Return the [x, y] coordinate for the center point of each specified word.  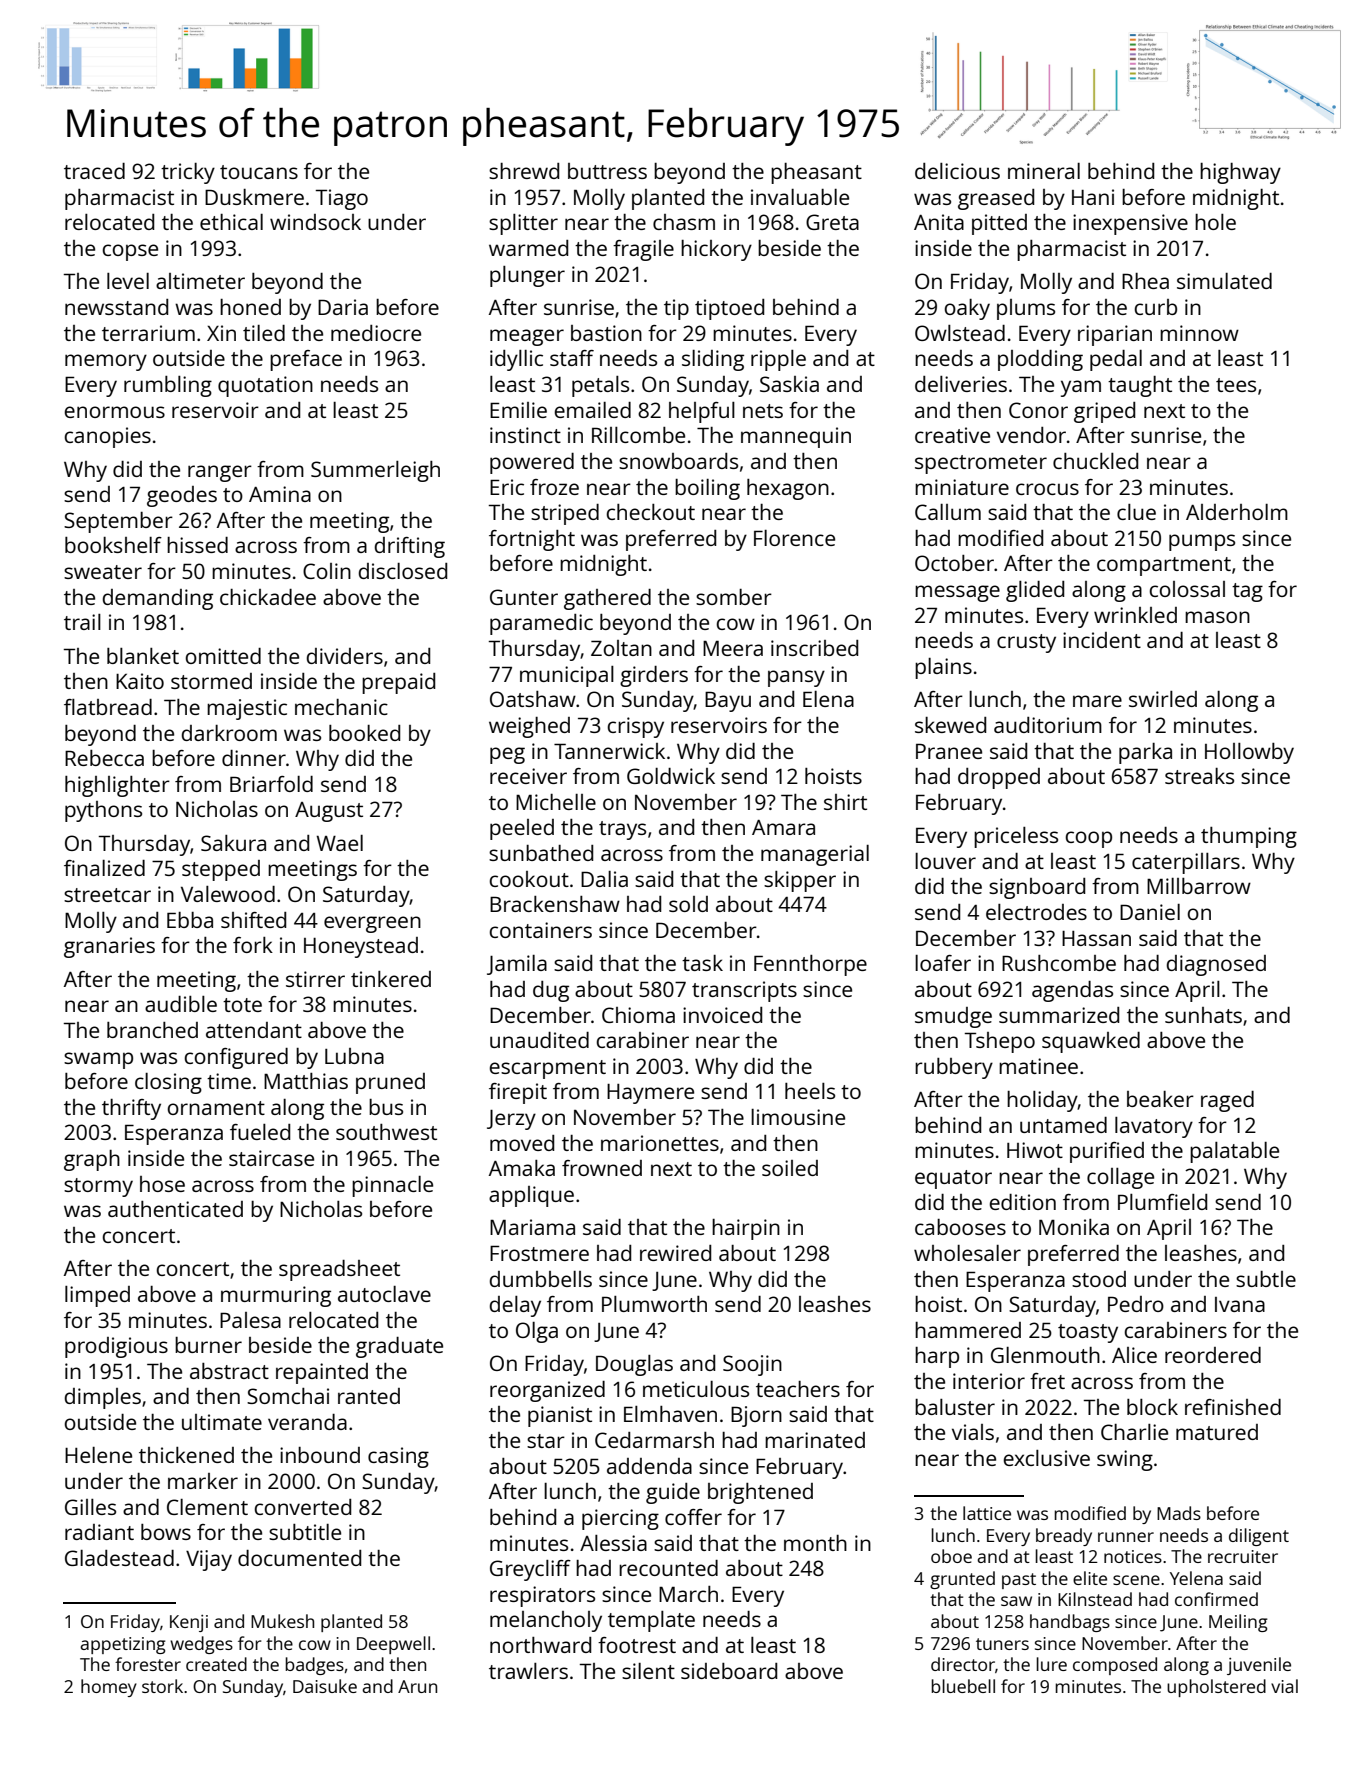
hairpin [746, 1229]
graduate [399, 1347]
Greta [832, 222]
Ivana [1240, 1304]
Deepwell [393, 1645]
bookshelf [113, 545]
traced [94, 171]
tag [1247, 592]
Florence [794, 538]
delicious [957, 171]
